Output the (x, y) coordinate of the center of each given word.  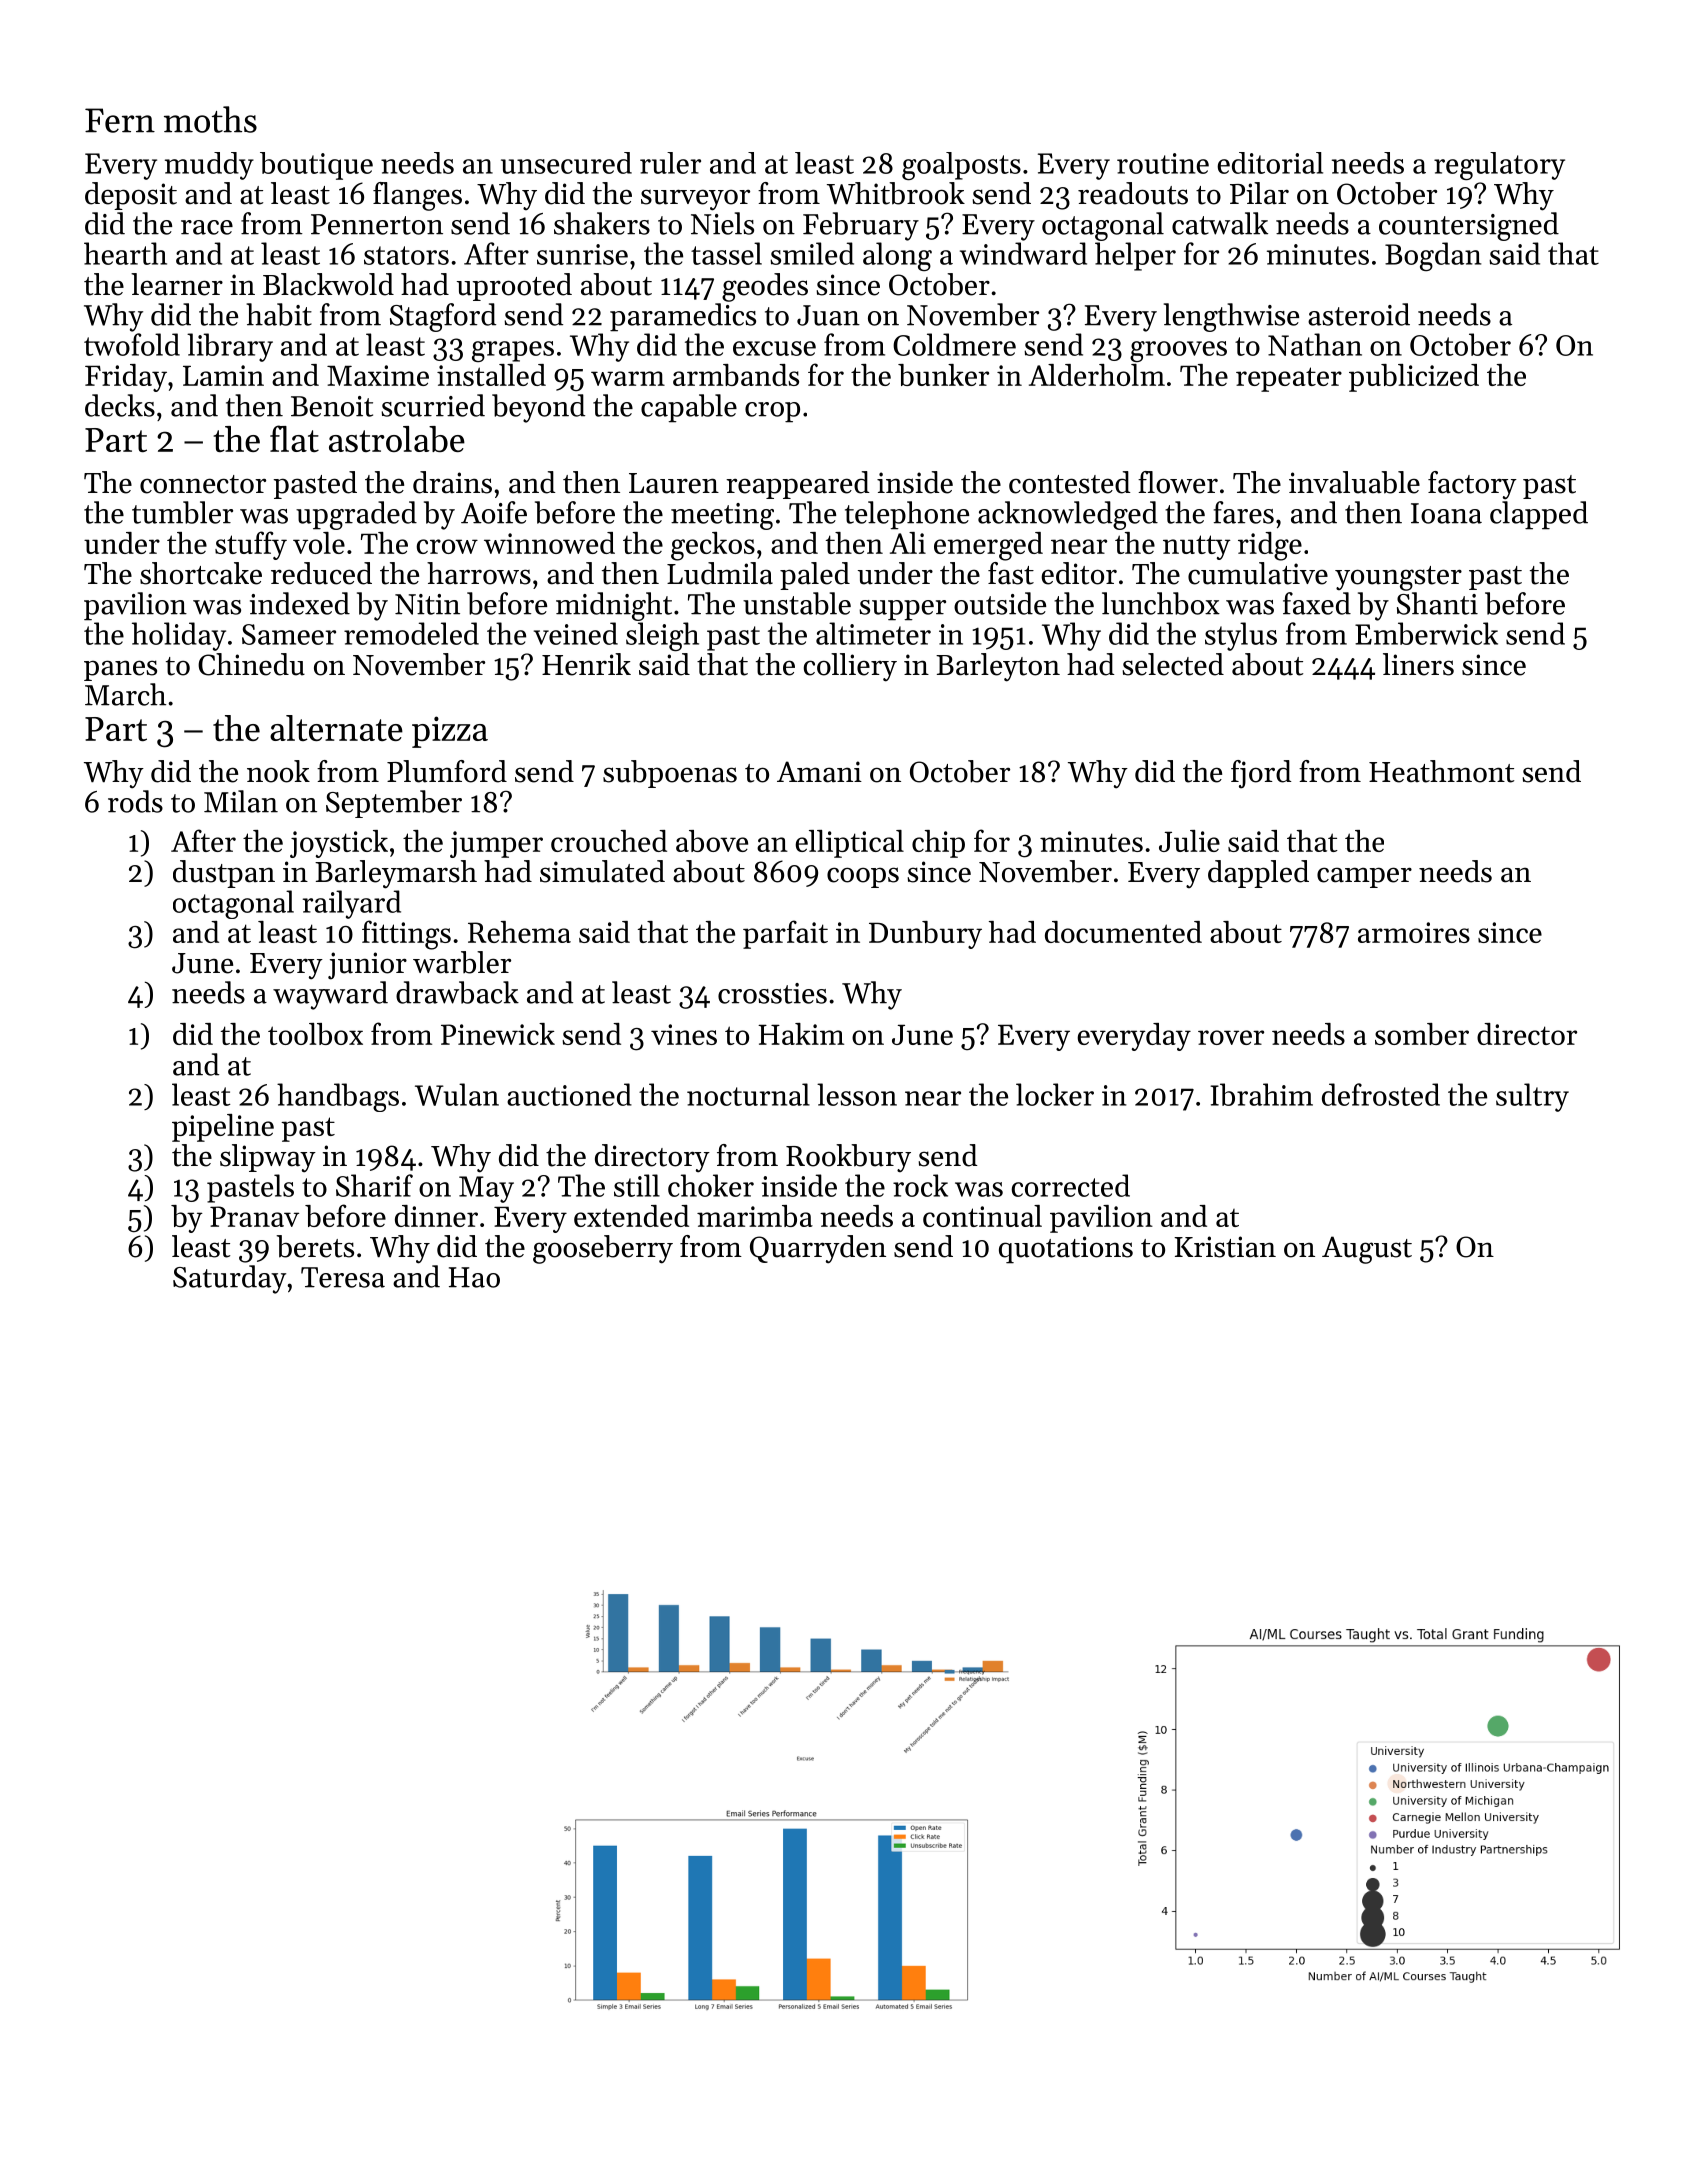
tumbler (182, 512)
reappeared (798, 485)
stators (406, 255)
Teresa (343, 1277)
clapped (1539, 515)
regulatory (1499, 166)
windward (1023, 253)
